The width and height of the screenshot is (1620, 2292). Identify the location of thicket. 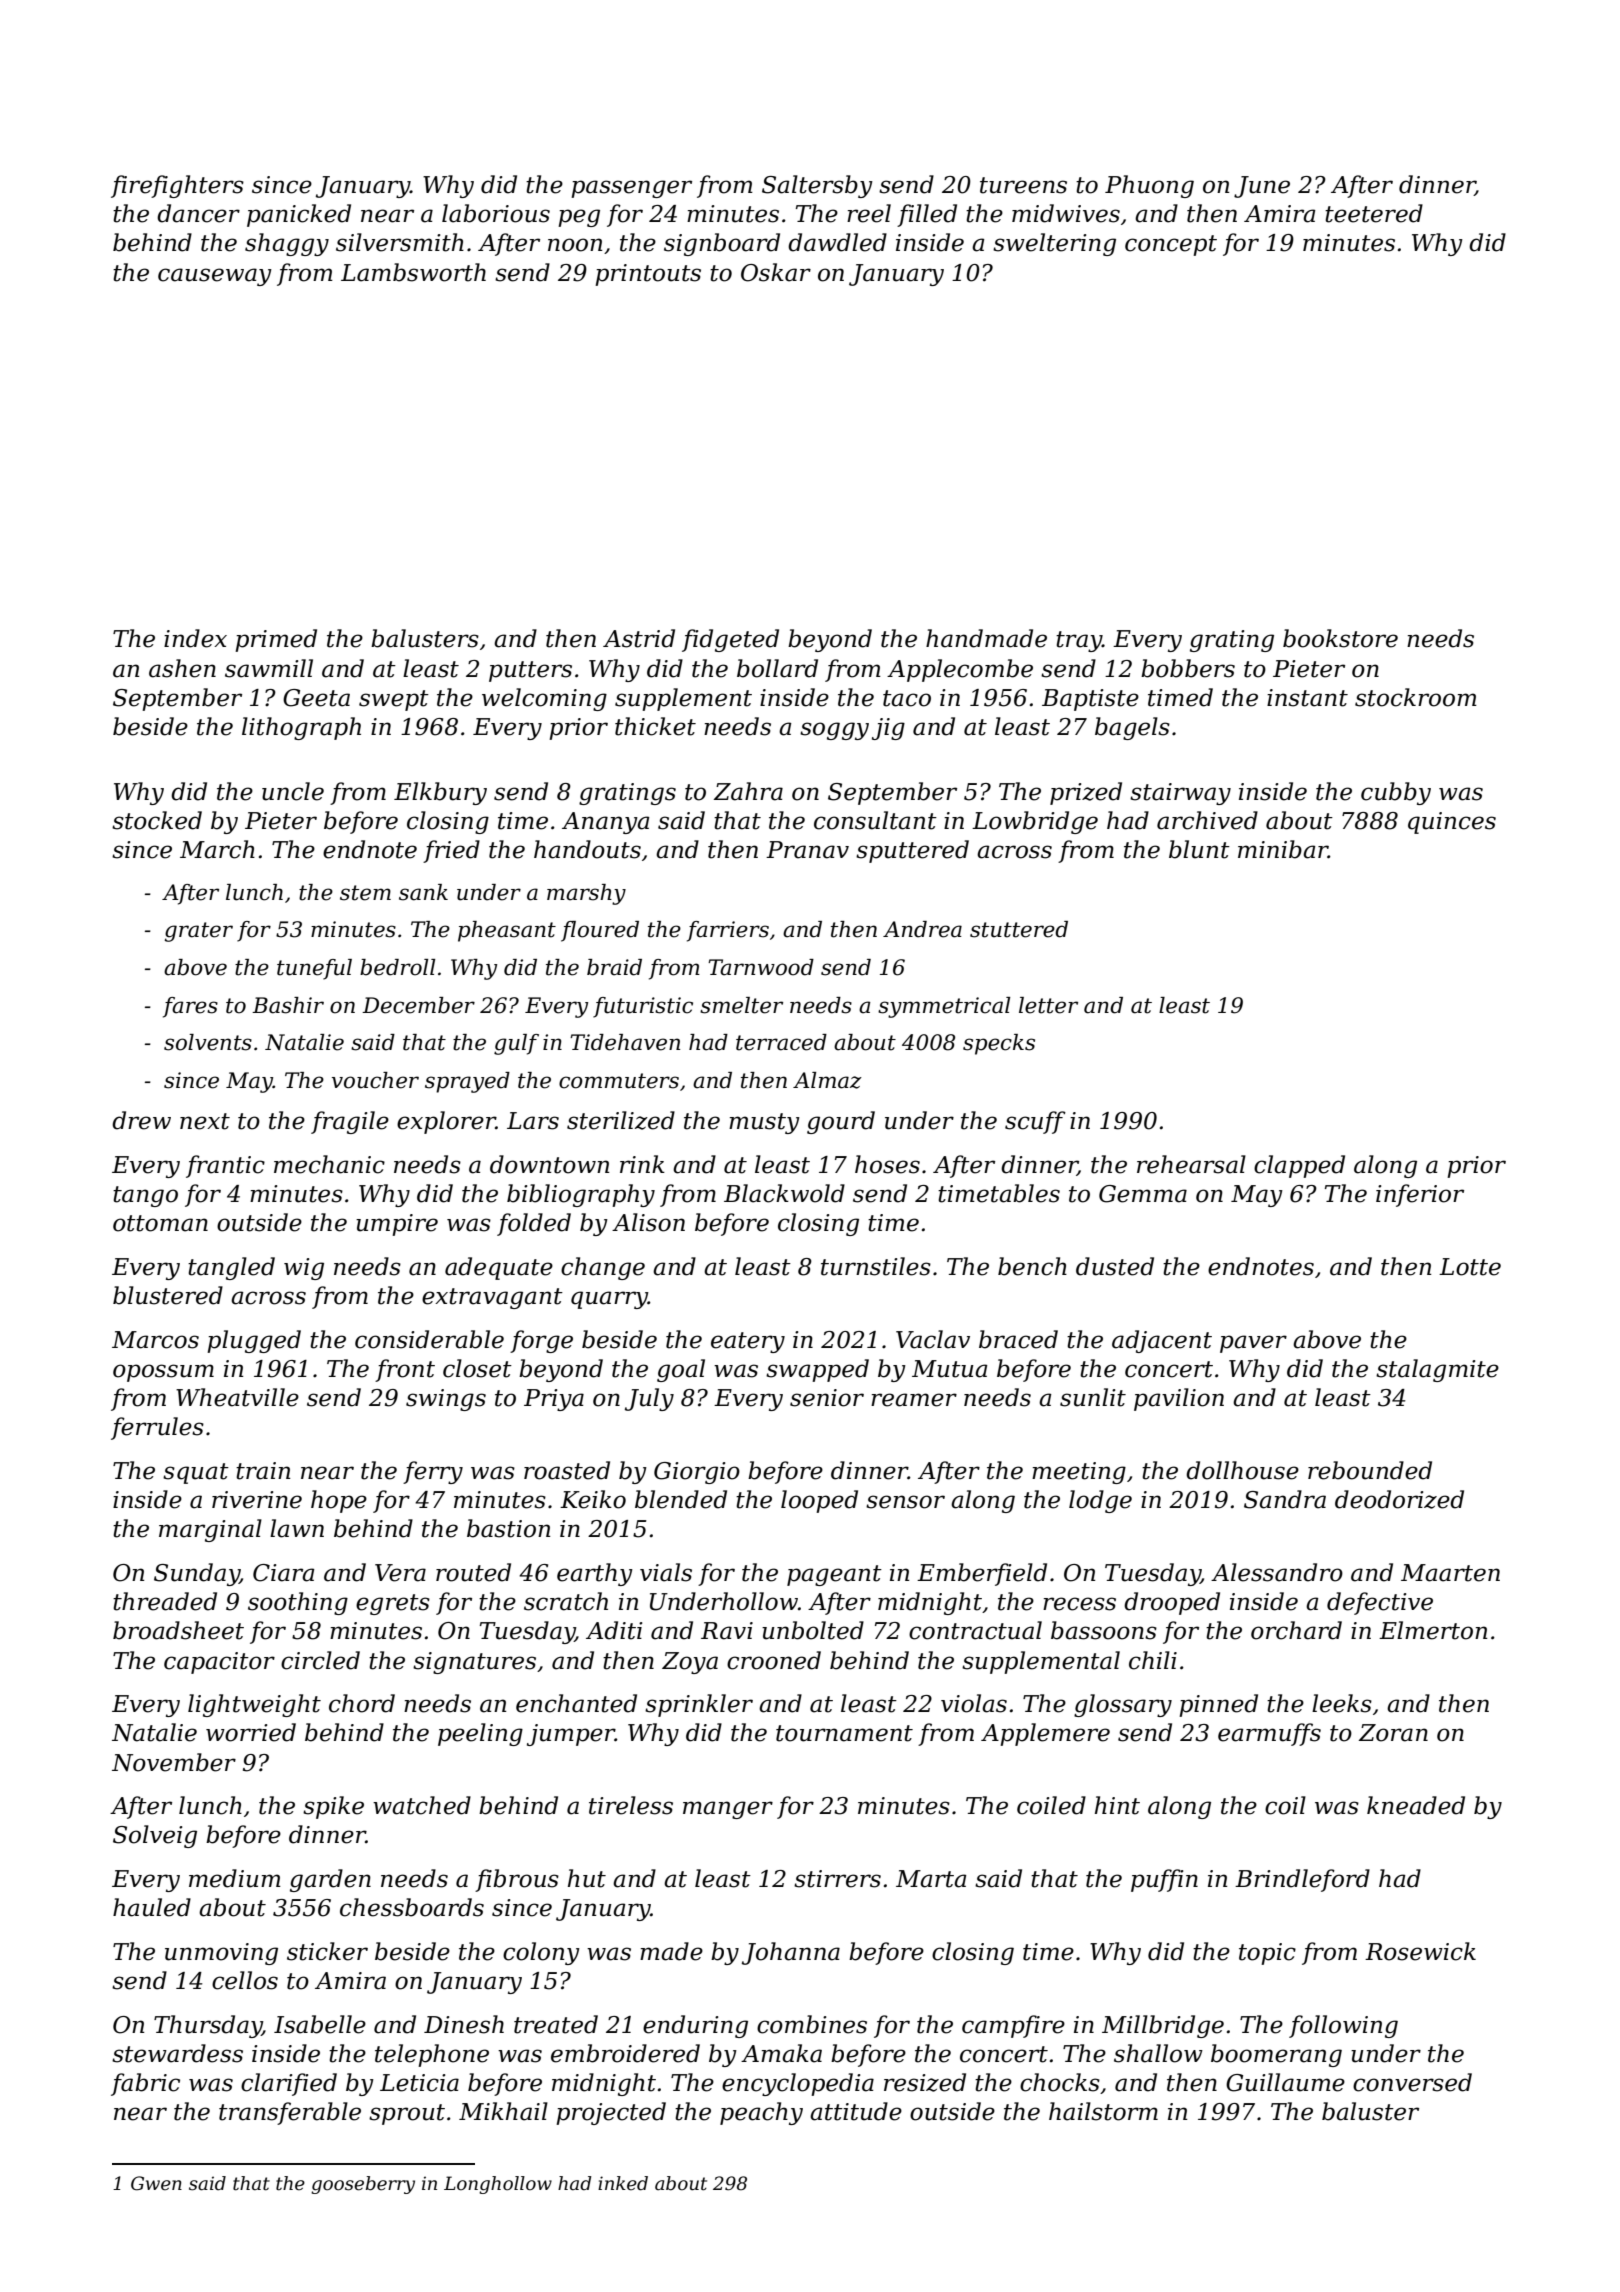
(655, 726).
